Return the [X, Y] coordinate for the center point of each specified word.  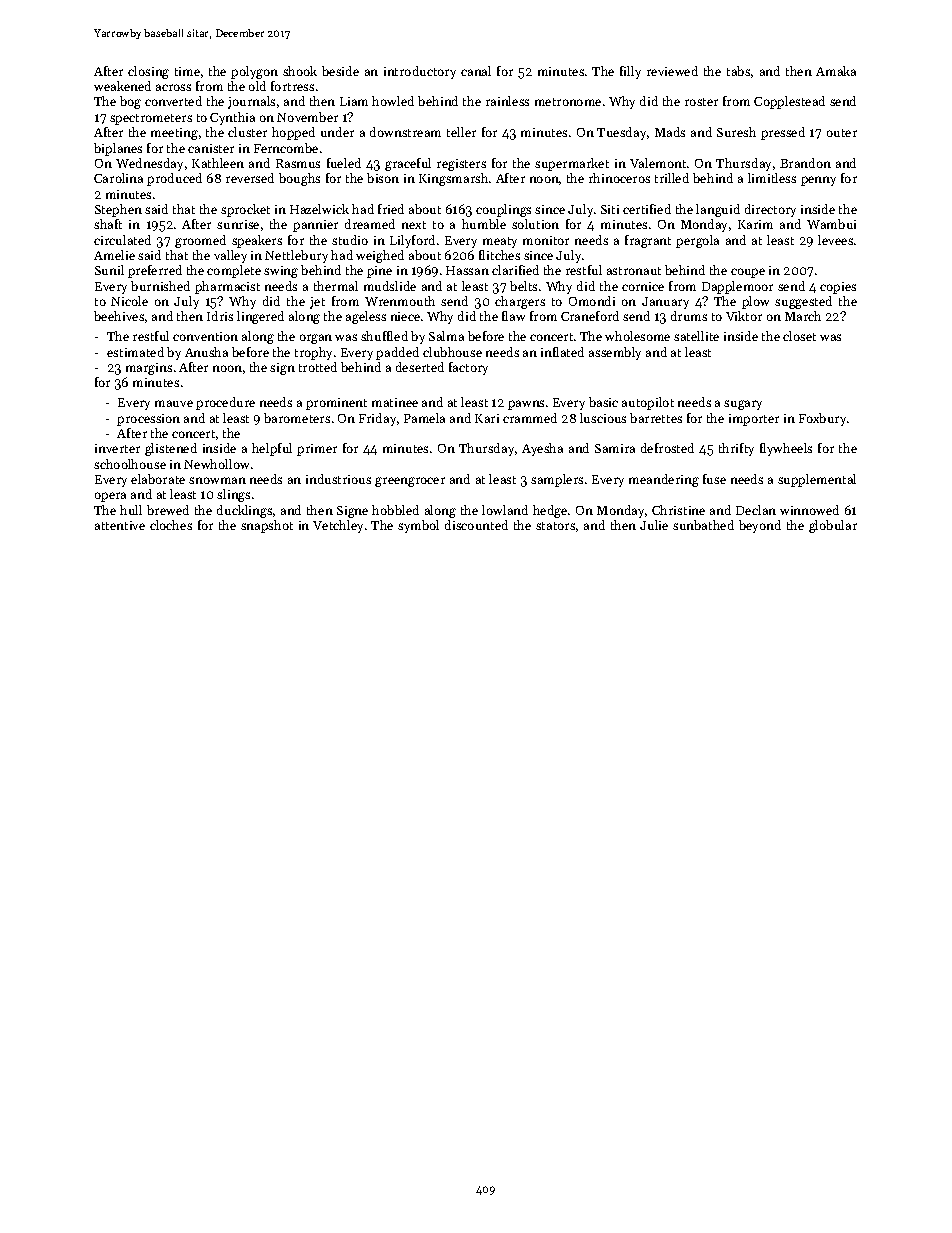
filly [630, 72]
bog [130, 102]
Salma [446, 336]
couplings [503, 210]
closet [799, 336]
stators [555, 526]
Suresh [736, 132]
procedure [225, 403]
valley [230, 256]
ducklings [244, 511]
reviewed [672, 71]
